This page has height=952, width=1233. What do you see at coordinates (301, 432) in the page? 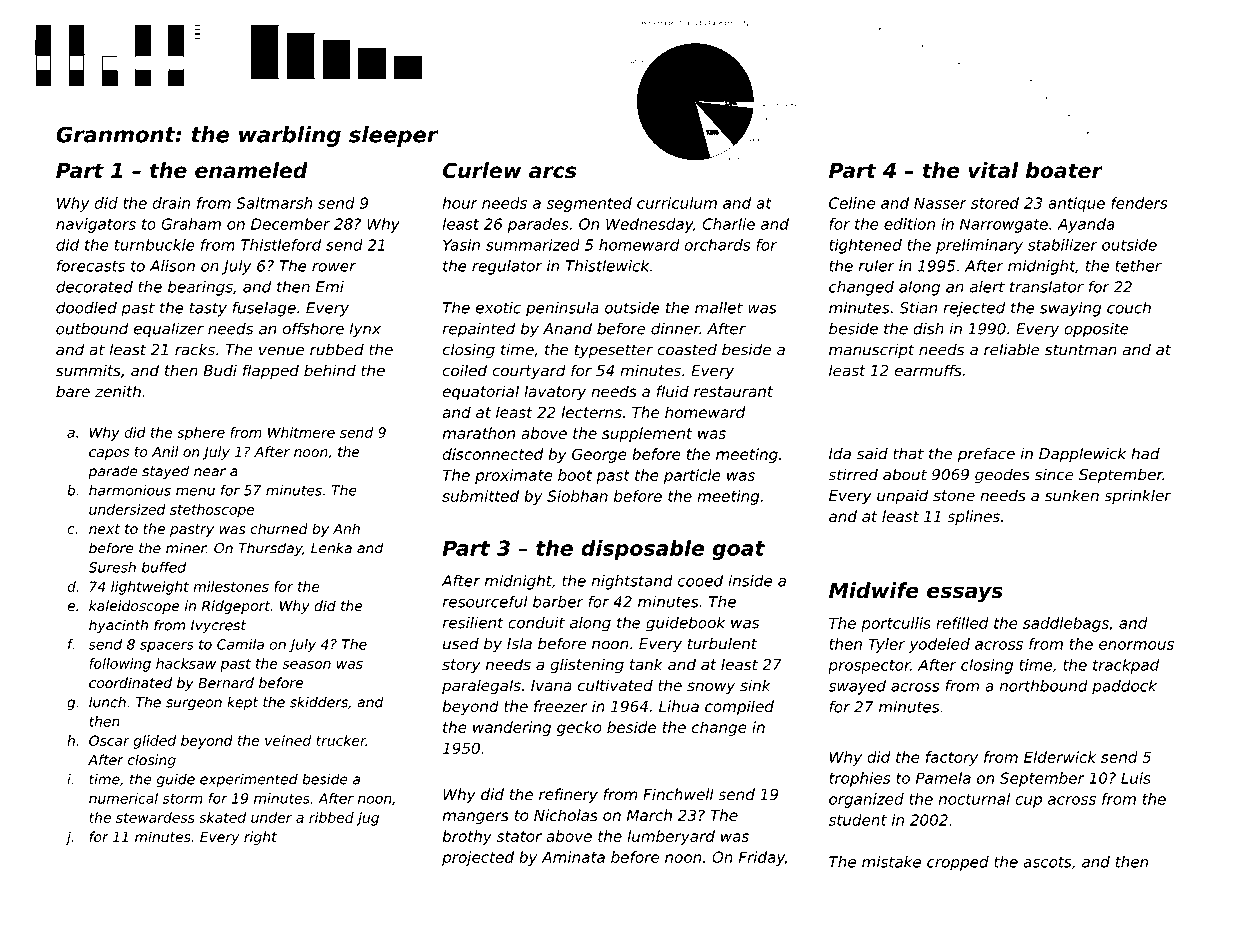
I see `Whitmere` at bounding box center [301, 432].
